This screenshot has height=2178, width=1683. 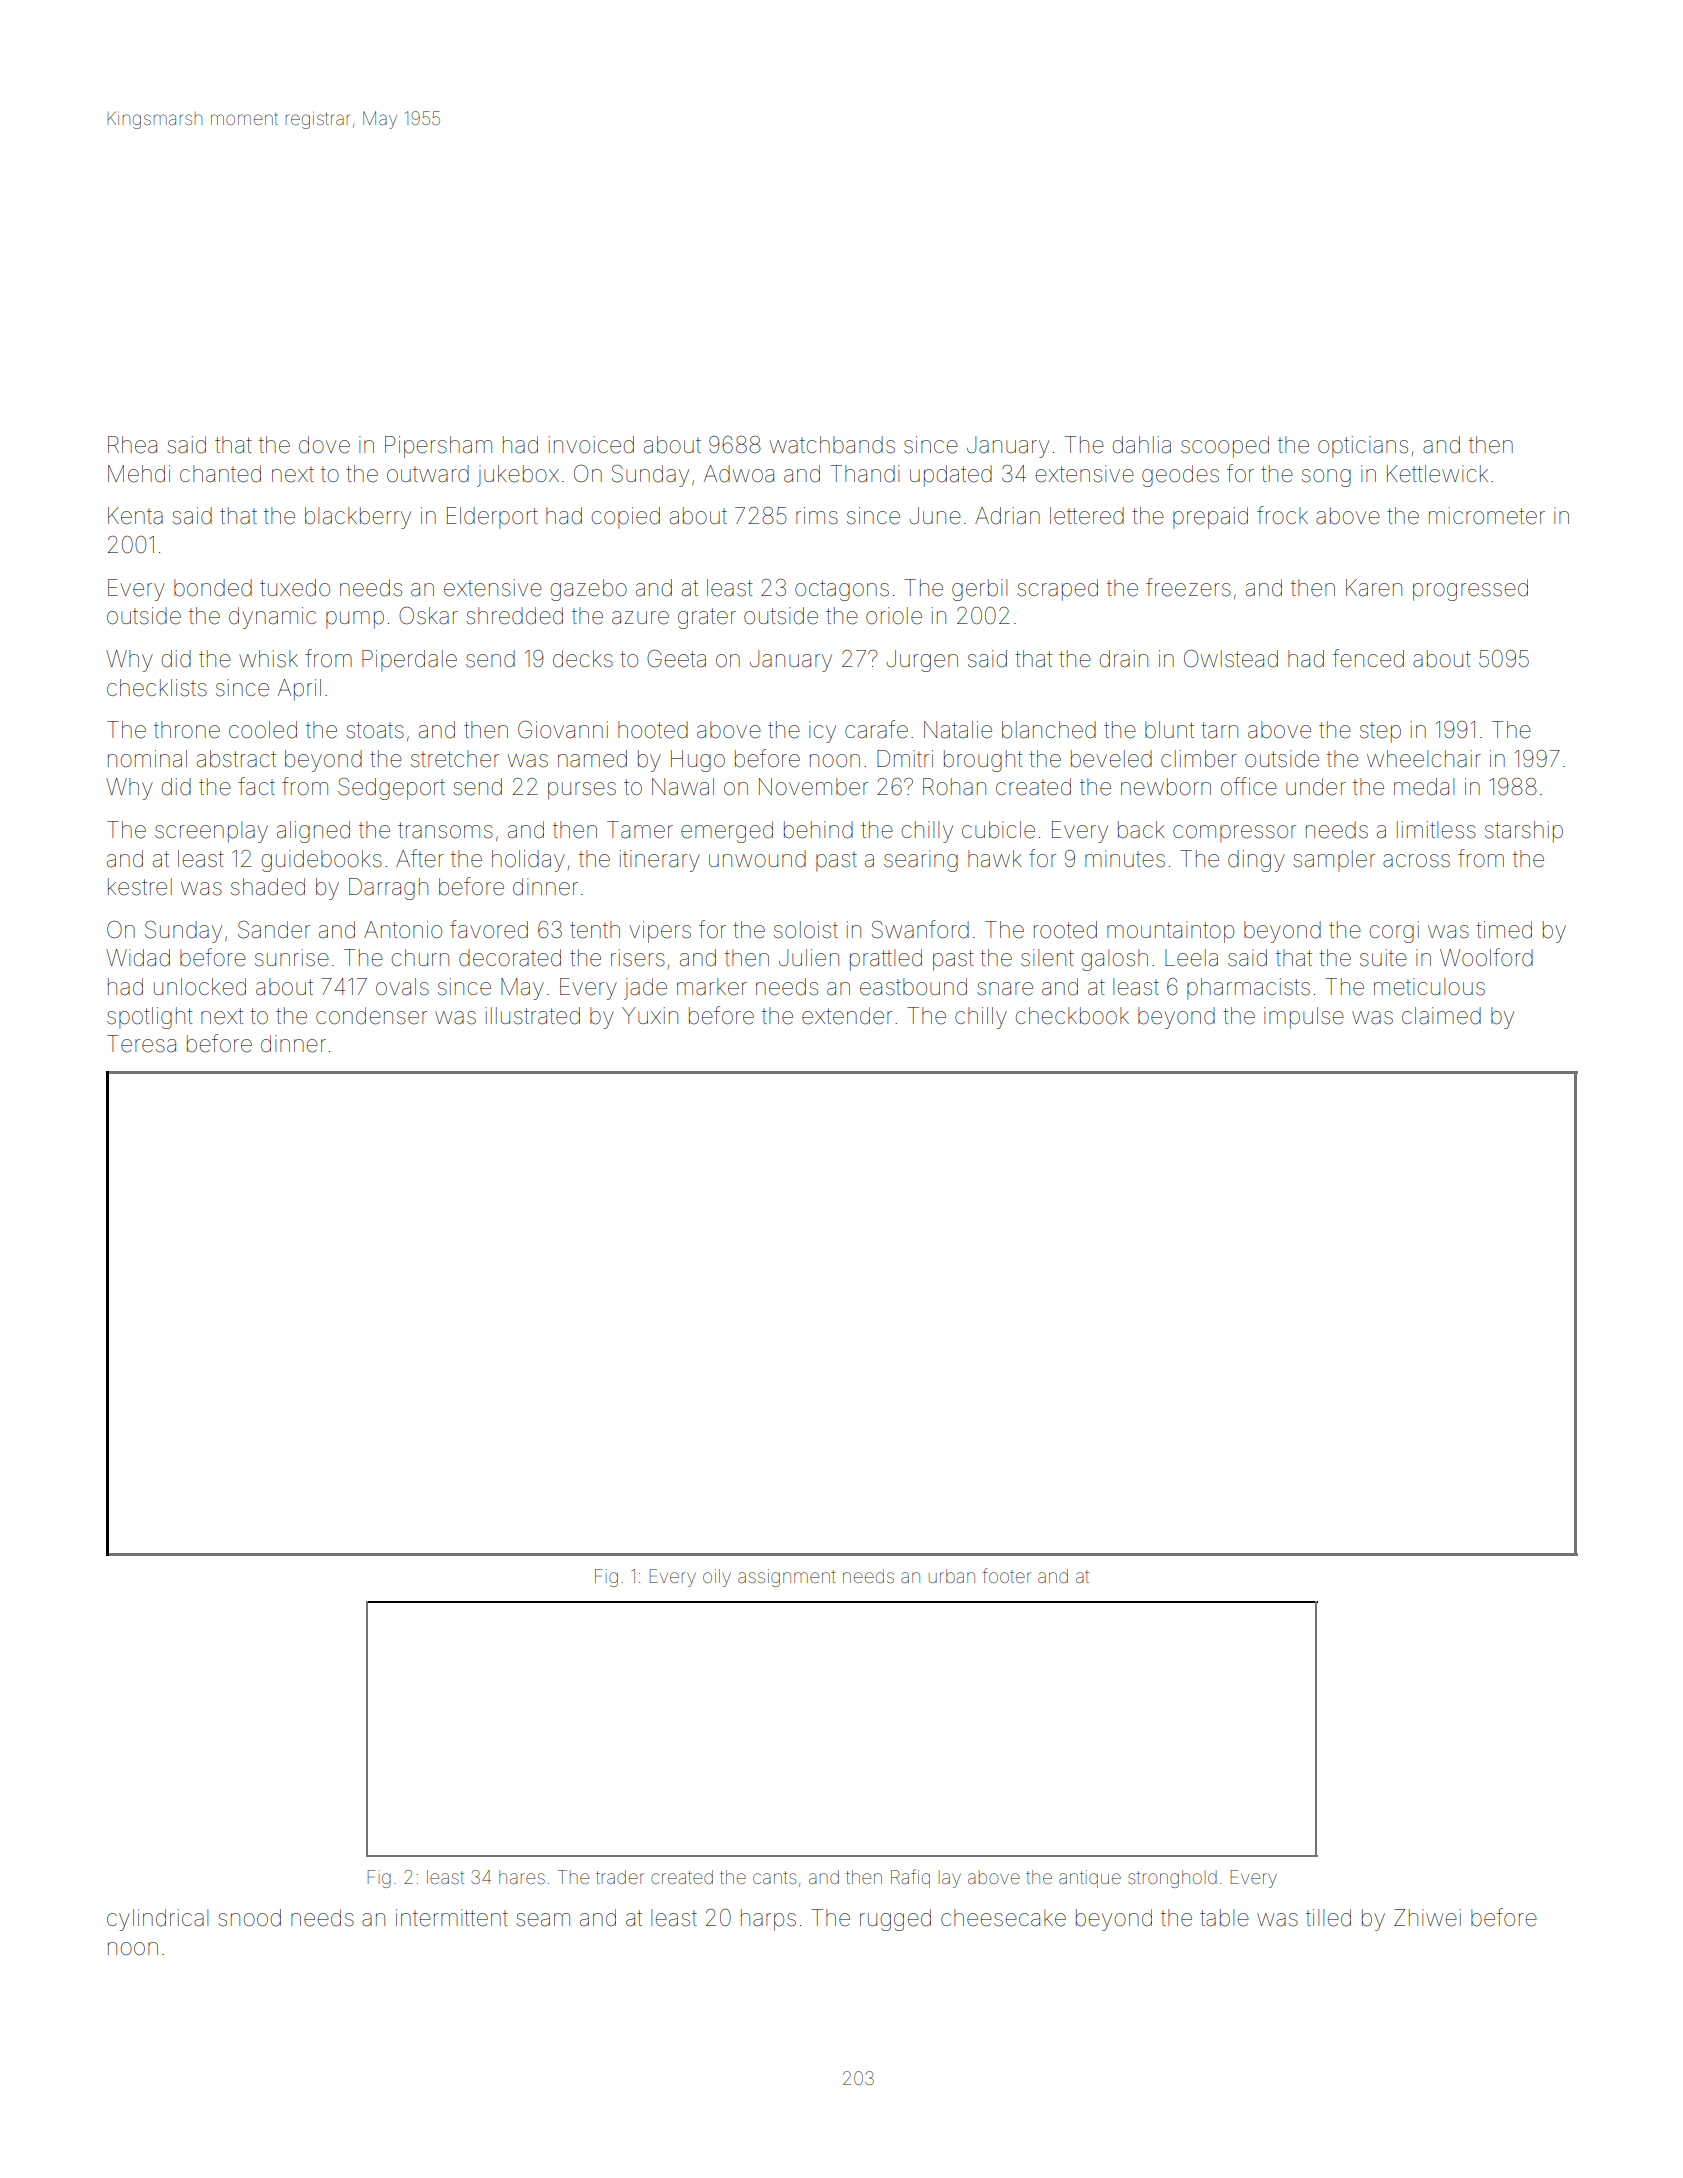 What do you see at coordinates (787, 1578) in the screenshot?
I see `assignment` at bounding box center [787, 1578].
